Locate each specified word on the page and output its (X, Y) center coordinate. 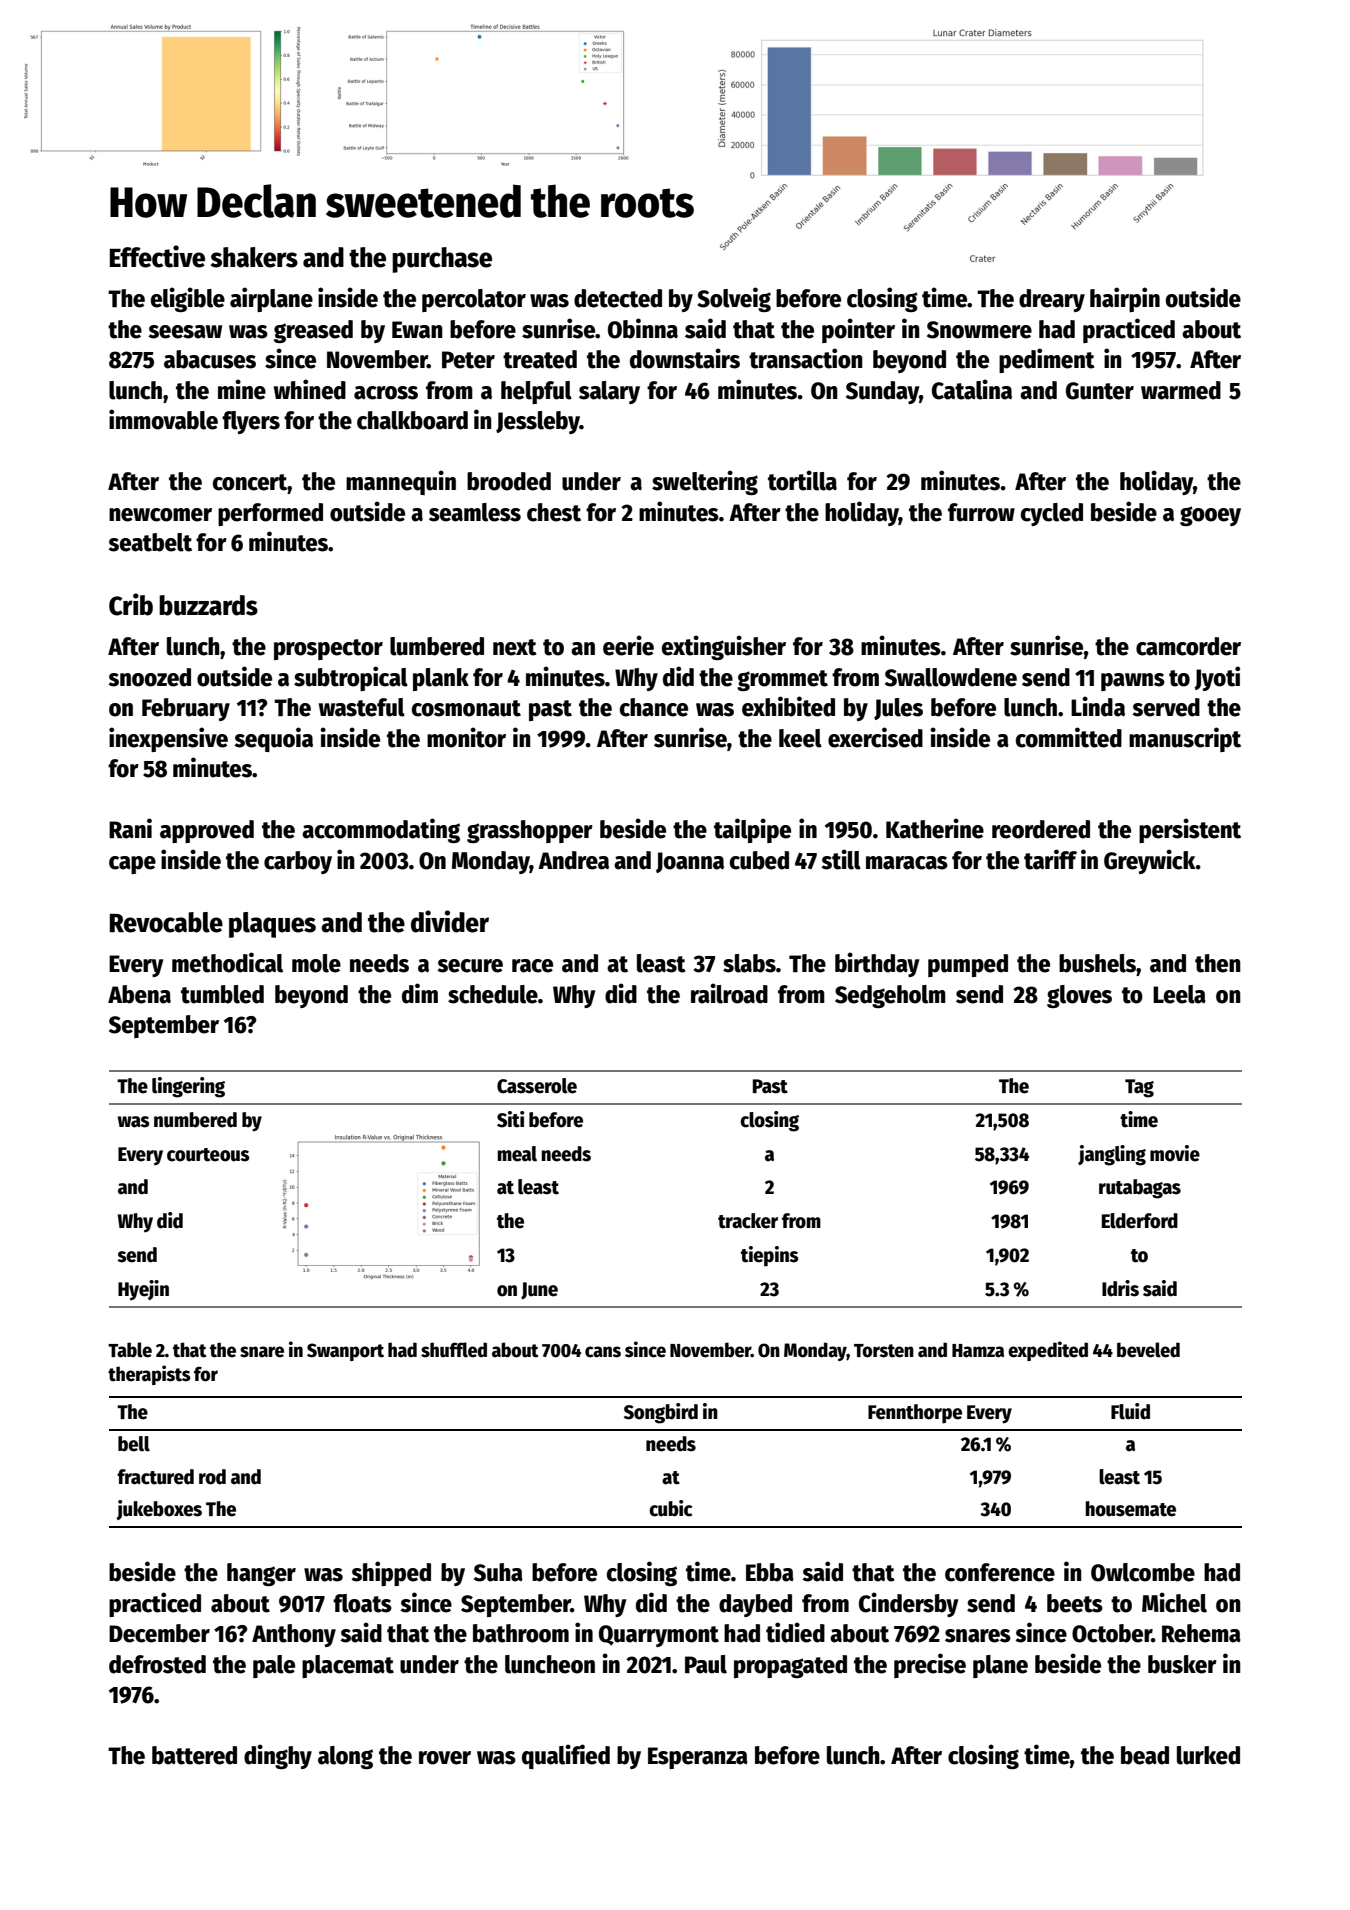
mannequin (401, 482)
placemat (348, 1666)
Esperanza (698, 1758)
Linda (1098, 706)
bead (1145, 1755)
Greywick (1150, 861)
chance (654, 707)
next (515, 647)
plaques (272, 925)
